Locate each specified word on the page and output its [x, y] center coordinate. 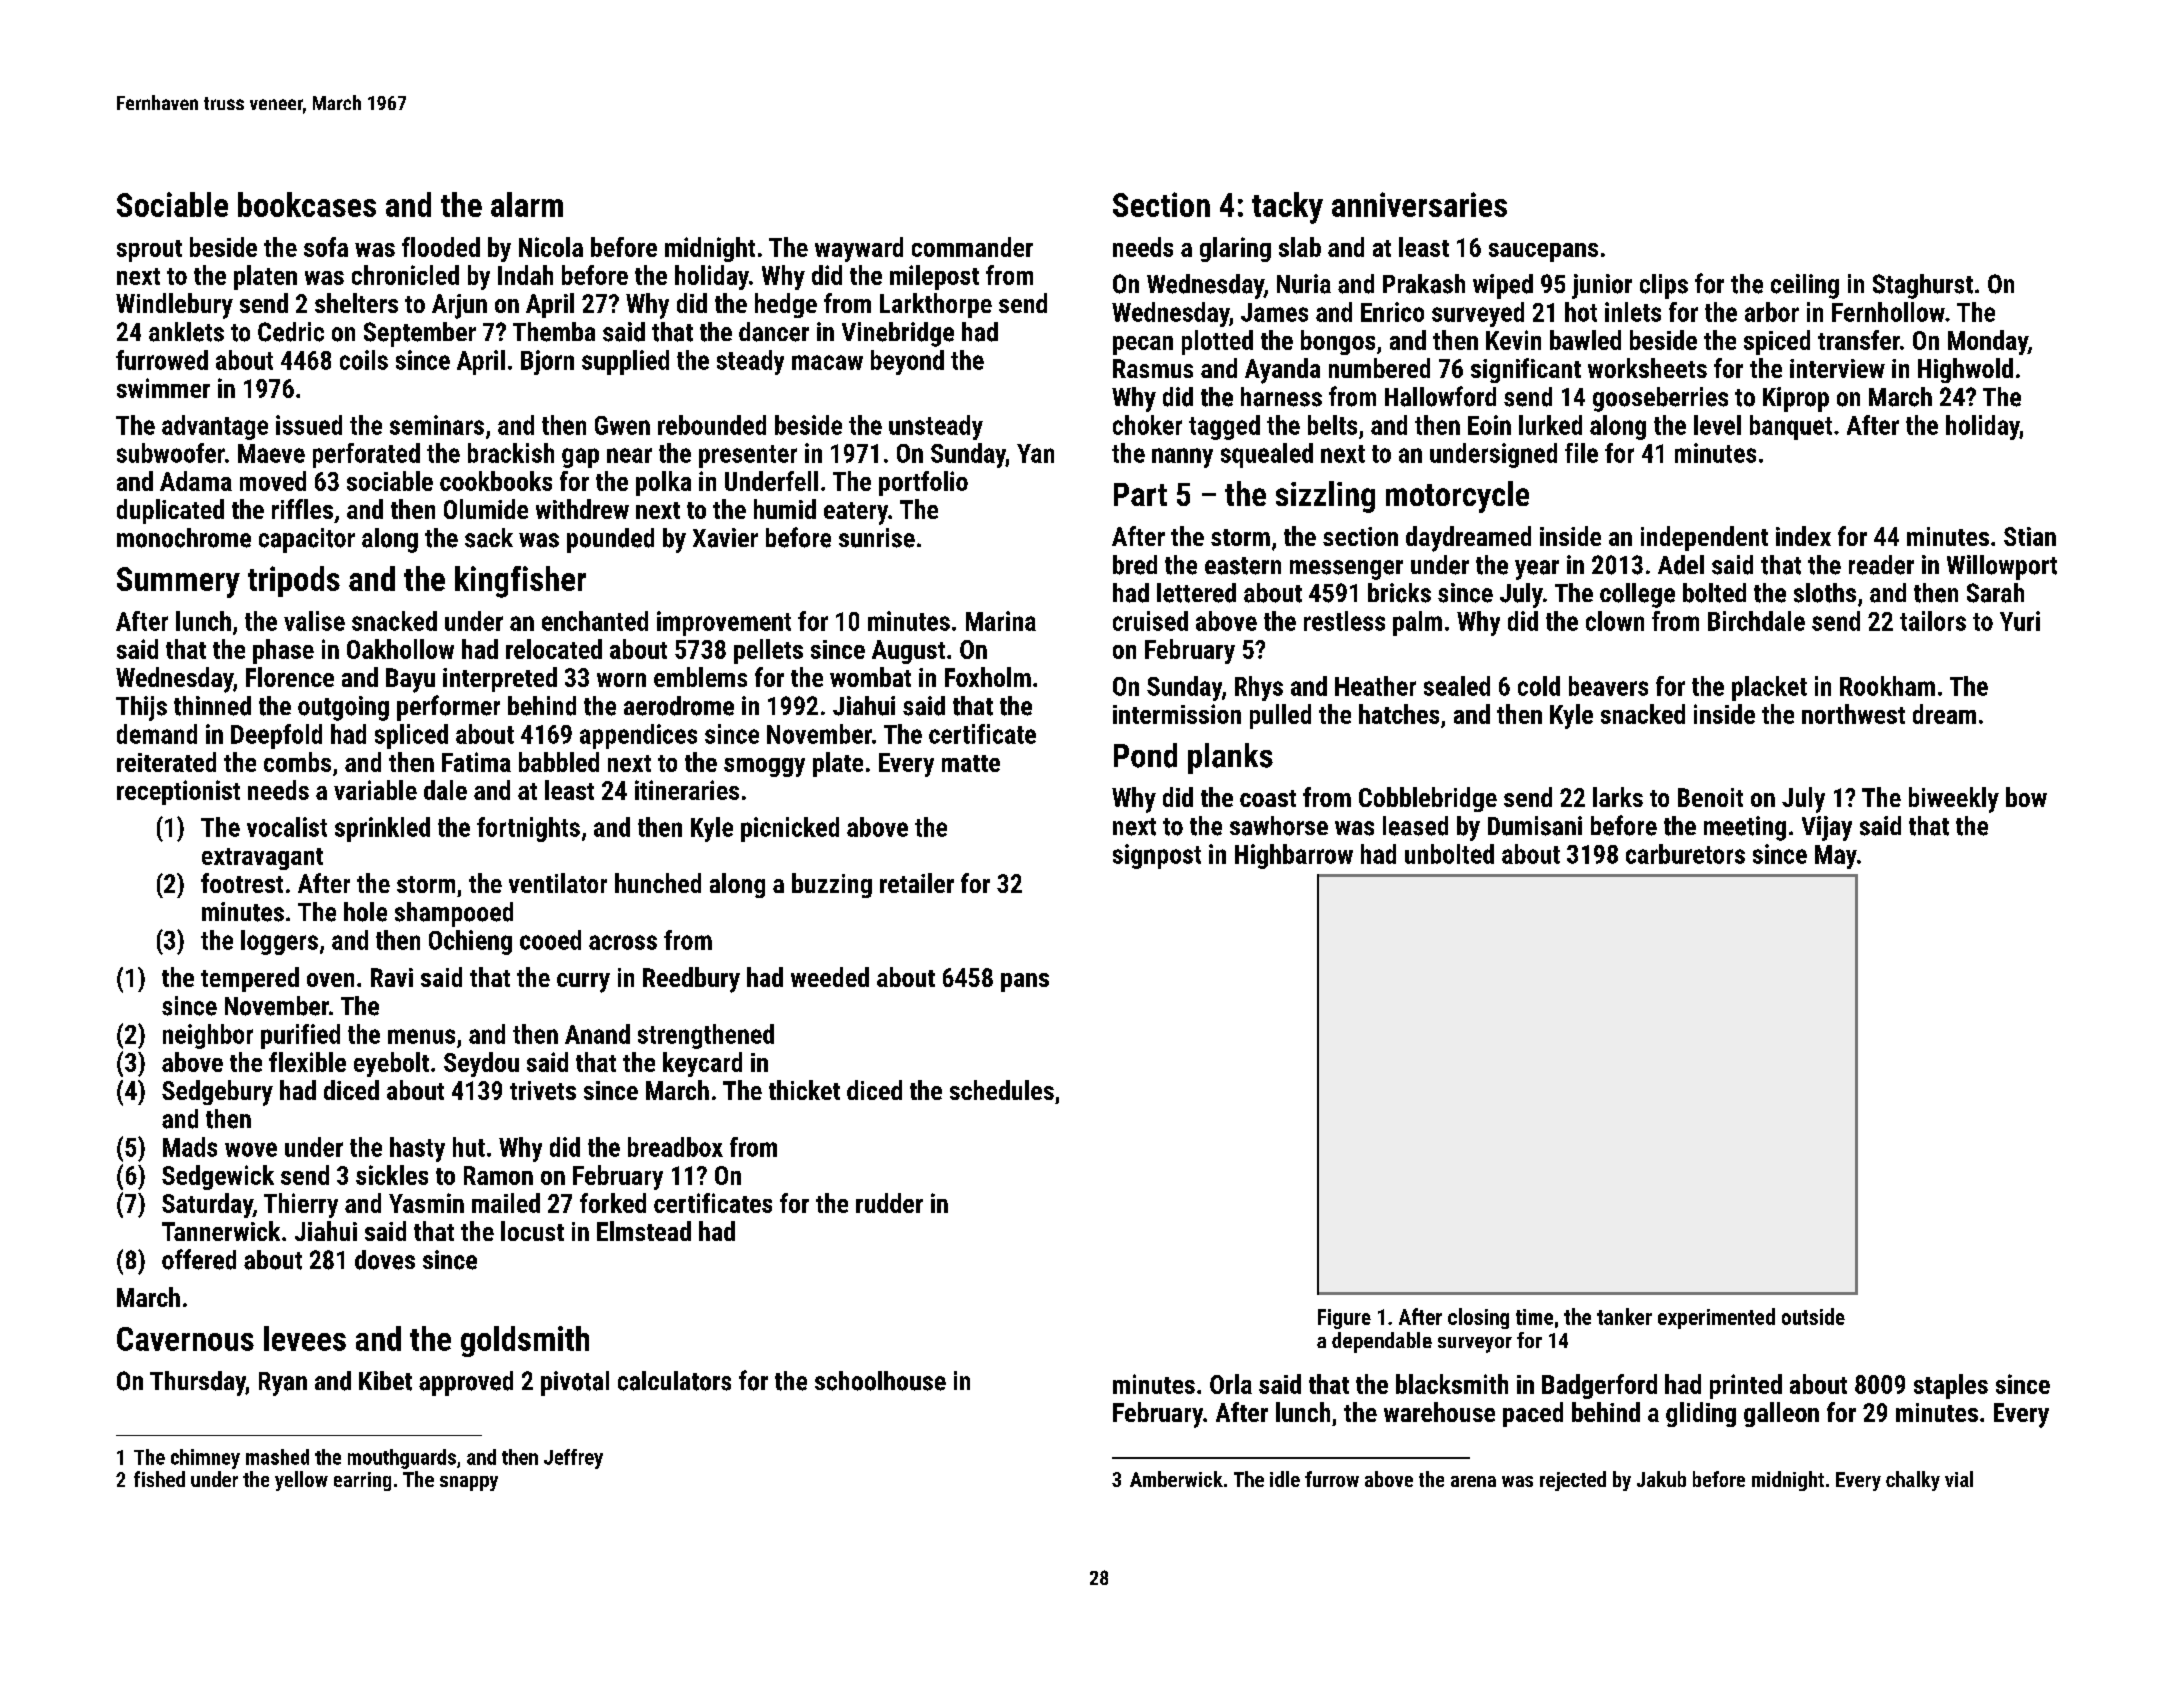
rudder [889, 1203]
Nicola [551, 247]
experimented [1716, 1318]
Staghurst [1923, 286]
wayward [859, 249]
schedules [1002, 1090]
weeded [830, 977]
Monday [1988, 342]
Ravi [392, 977]
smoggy [764, 767]
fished [159, 1479]
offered [199, 1259]
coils [364, 360]
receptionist [178, 792]
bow [2026, 797]
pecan [1143, 345]
